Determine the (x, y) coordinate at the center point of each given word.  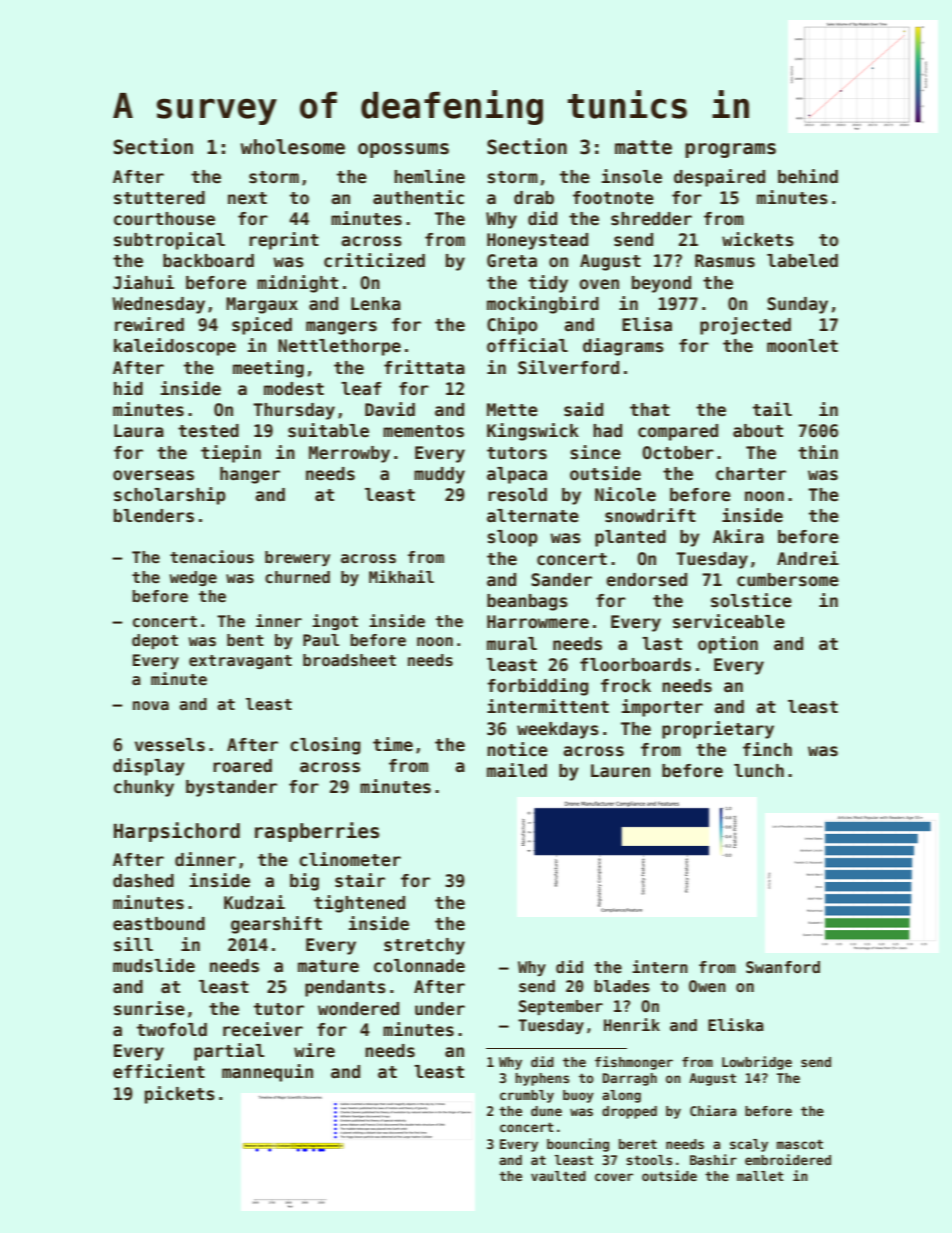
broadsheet (349, 660)
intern (660, 967)
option (728, 645)
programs (730, 150)
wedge (193, 578)
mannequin (267, 1073)
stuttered (159, 198)
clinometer (350, 859)
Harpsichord (177, 832)
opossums (403, 150)
